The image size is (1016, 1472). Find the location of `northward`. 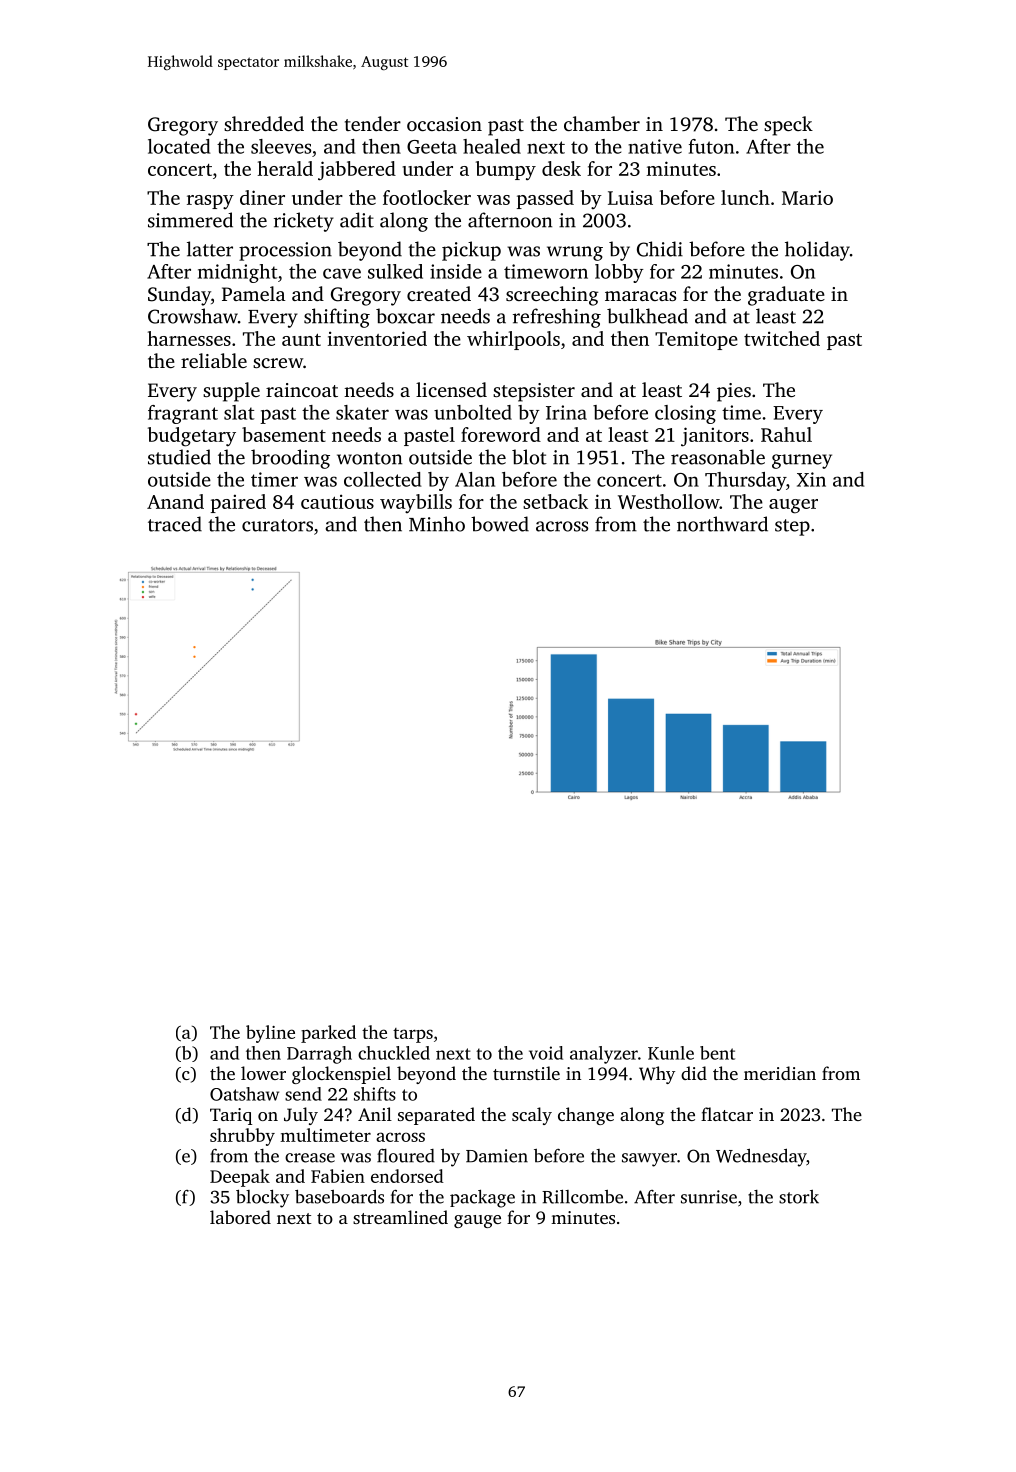

northward is located at coordinates (722, 524).
